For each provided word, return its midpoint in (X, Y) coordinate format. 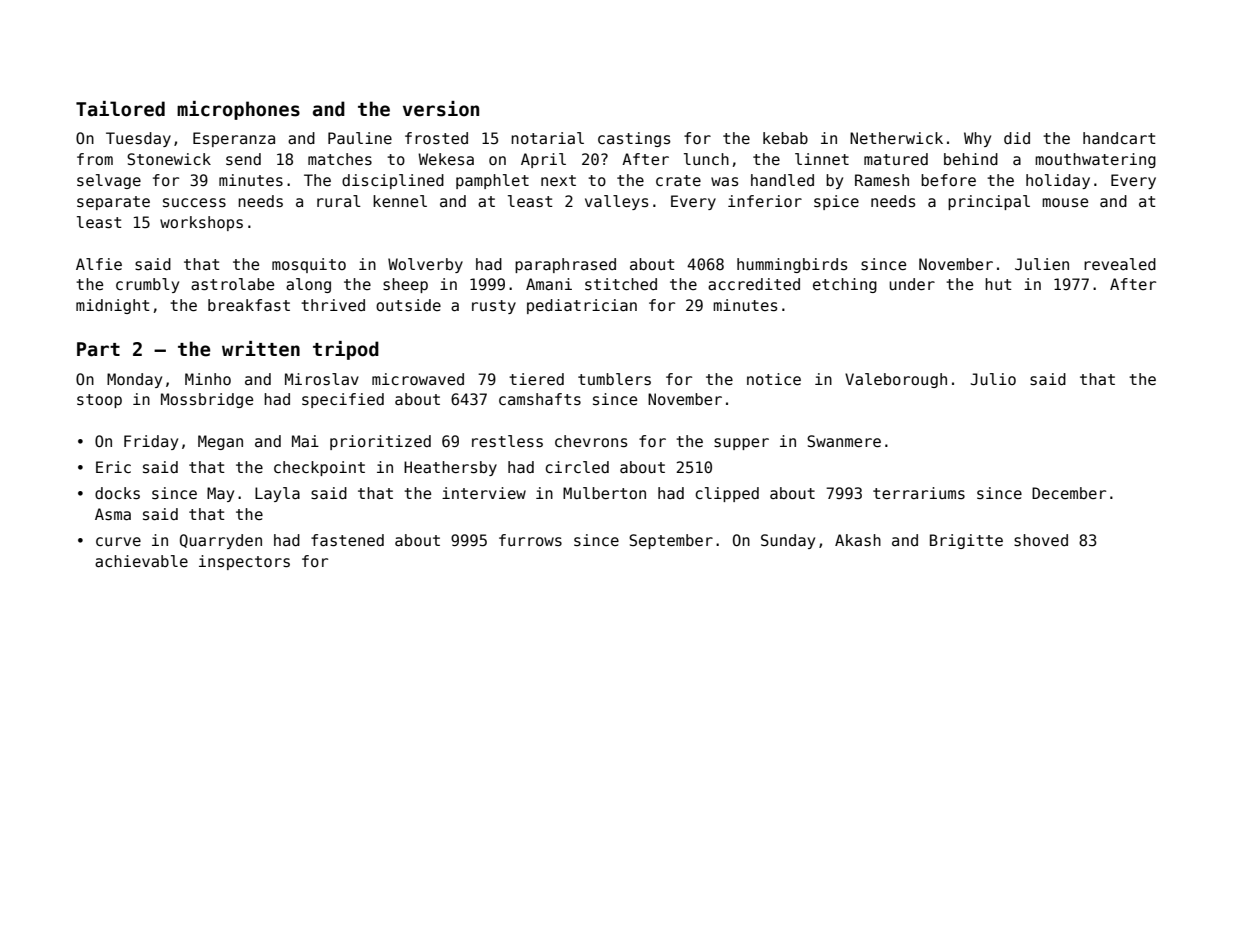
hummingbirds (792, 265)
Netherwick (896, 138)
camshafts (540, 399)
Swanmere (844, 441)
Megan (220, 442)
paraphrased (565, 265)
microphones (238, 110)
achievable (141, 561)
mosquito (309, 265)
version (441, 109)
